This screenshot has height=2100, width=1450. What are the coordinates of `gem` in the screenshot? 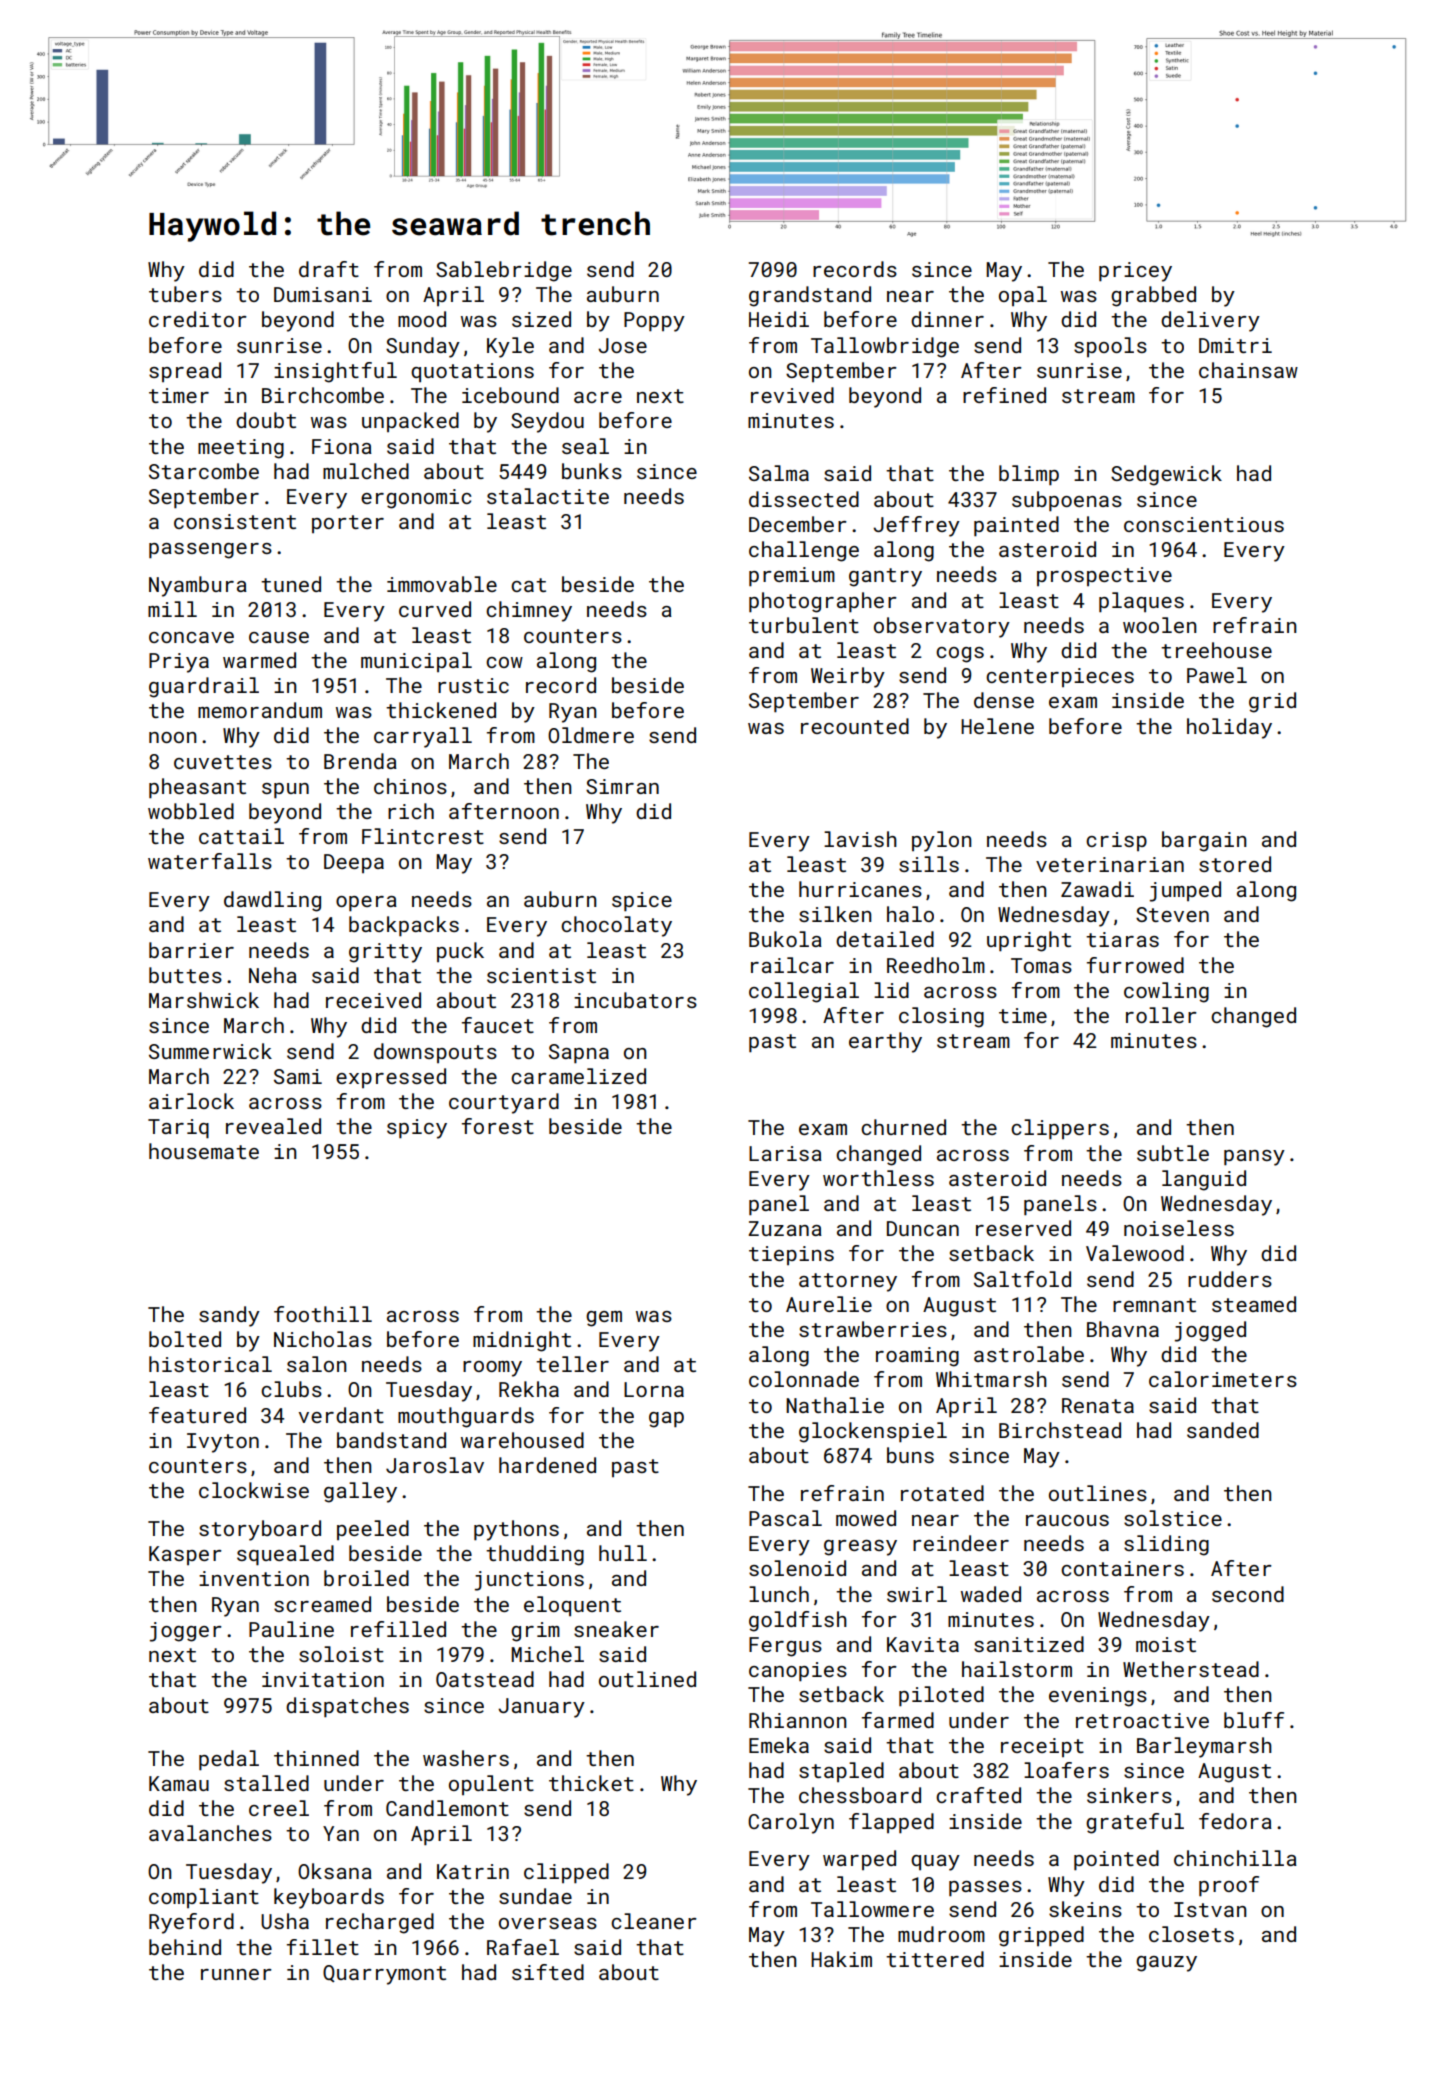 It's located at (604, 1319).
